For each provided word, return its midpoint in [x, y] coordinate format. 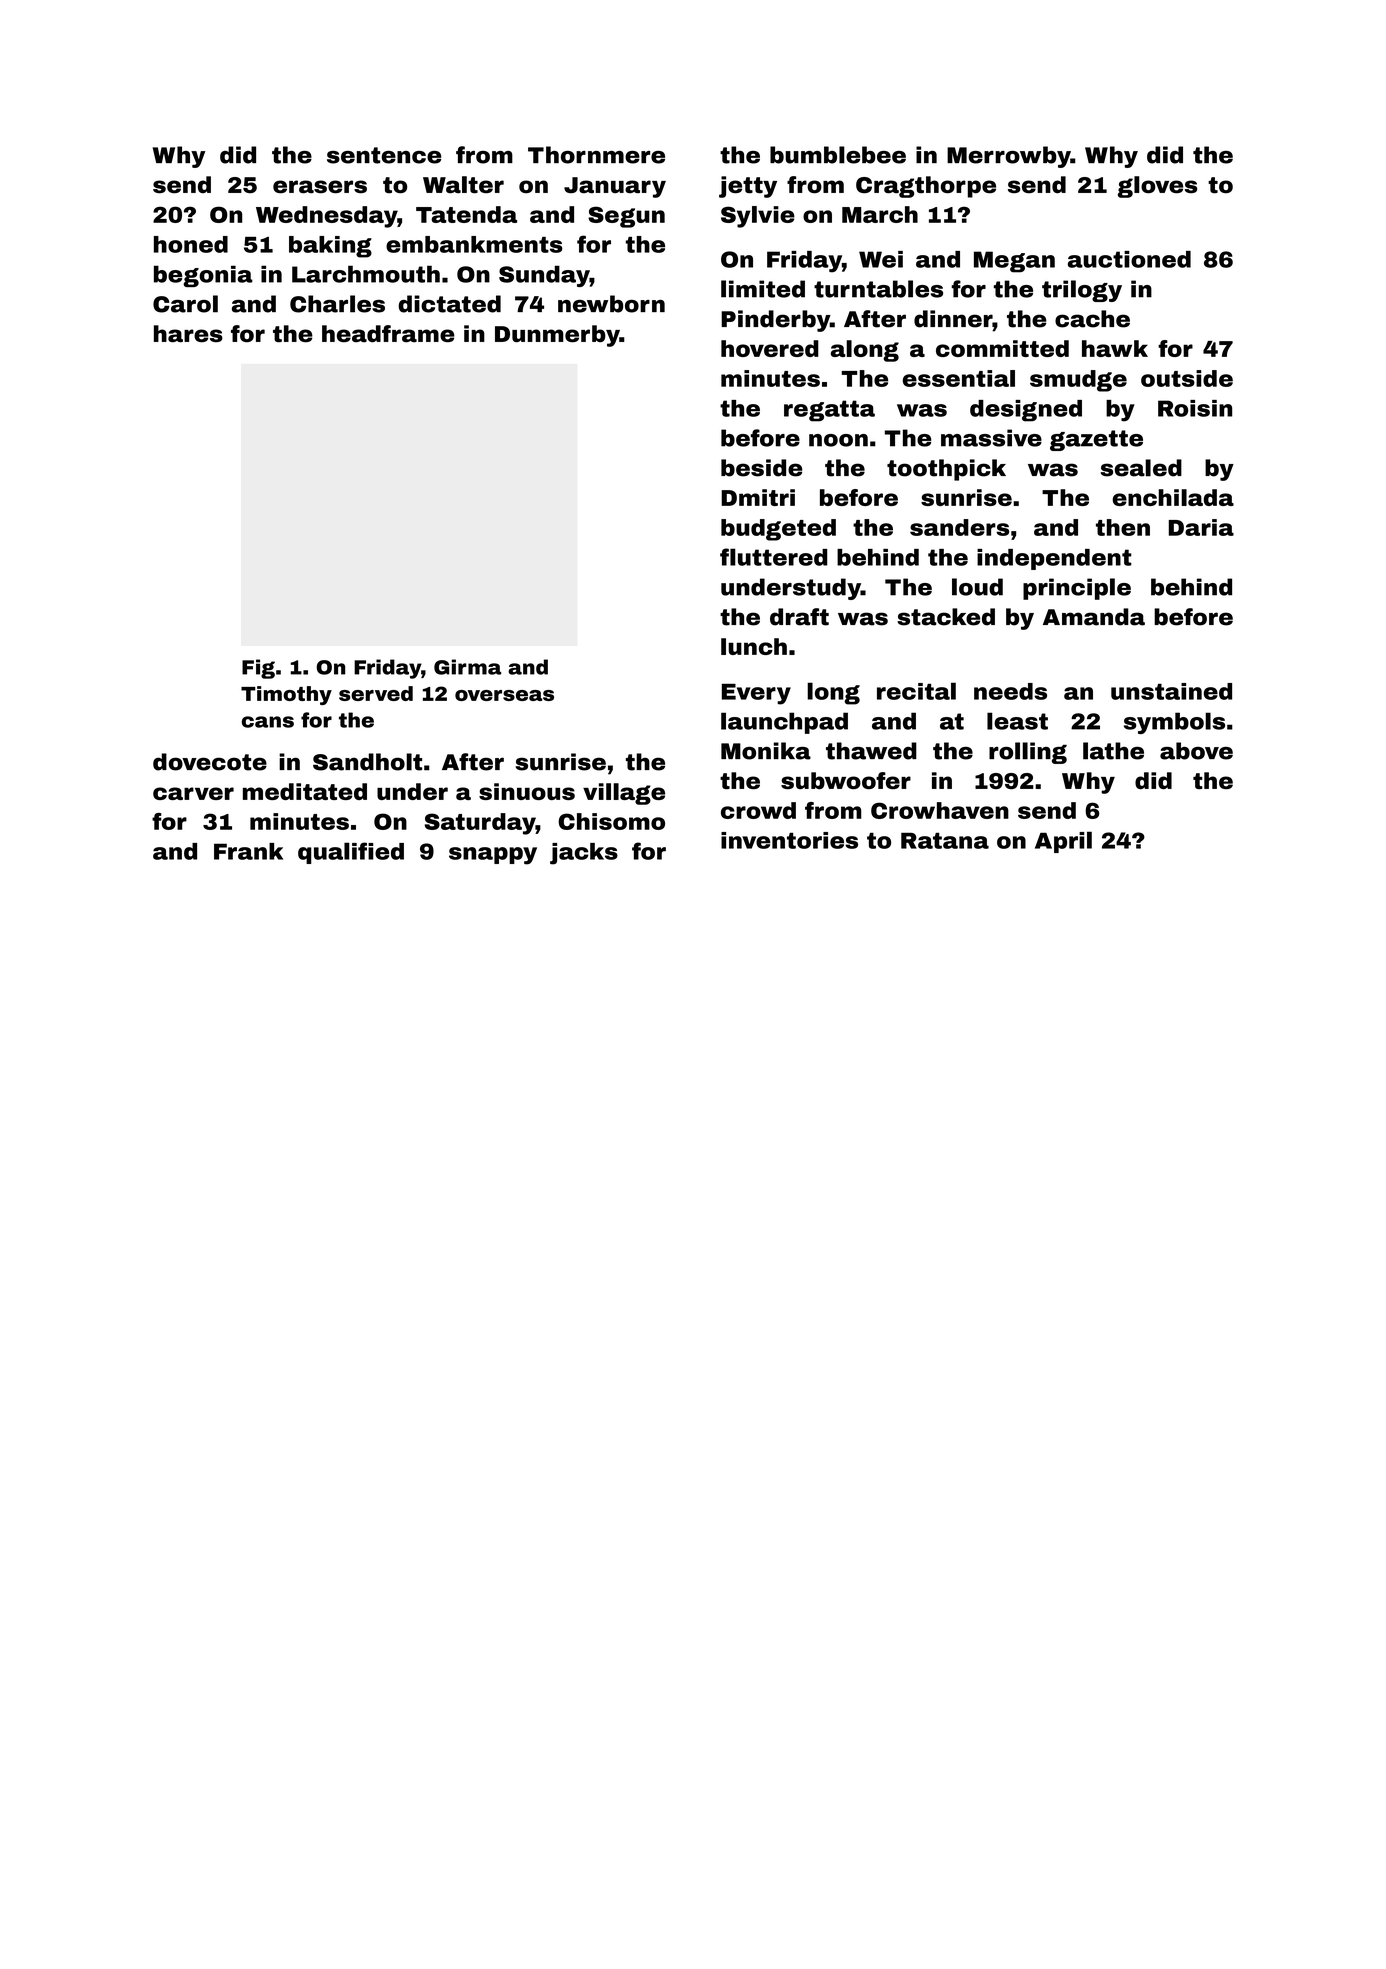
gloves [1157, 187]
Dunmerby [557, 336]
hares [188, 334]
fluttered [773, 557]
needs [1010, 691]
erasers [320, 187]
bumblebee [838, 155]
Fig [258, 669]
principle [1077, 589]
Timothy [286, 695]
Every [756, 694]
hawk [1115, 348]
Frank [248, 851]
